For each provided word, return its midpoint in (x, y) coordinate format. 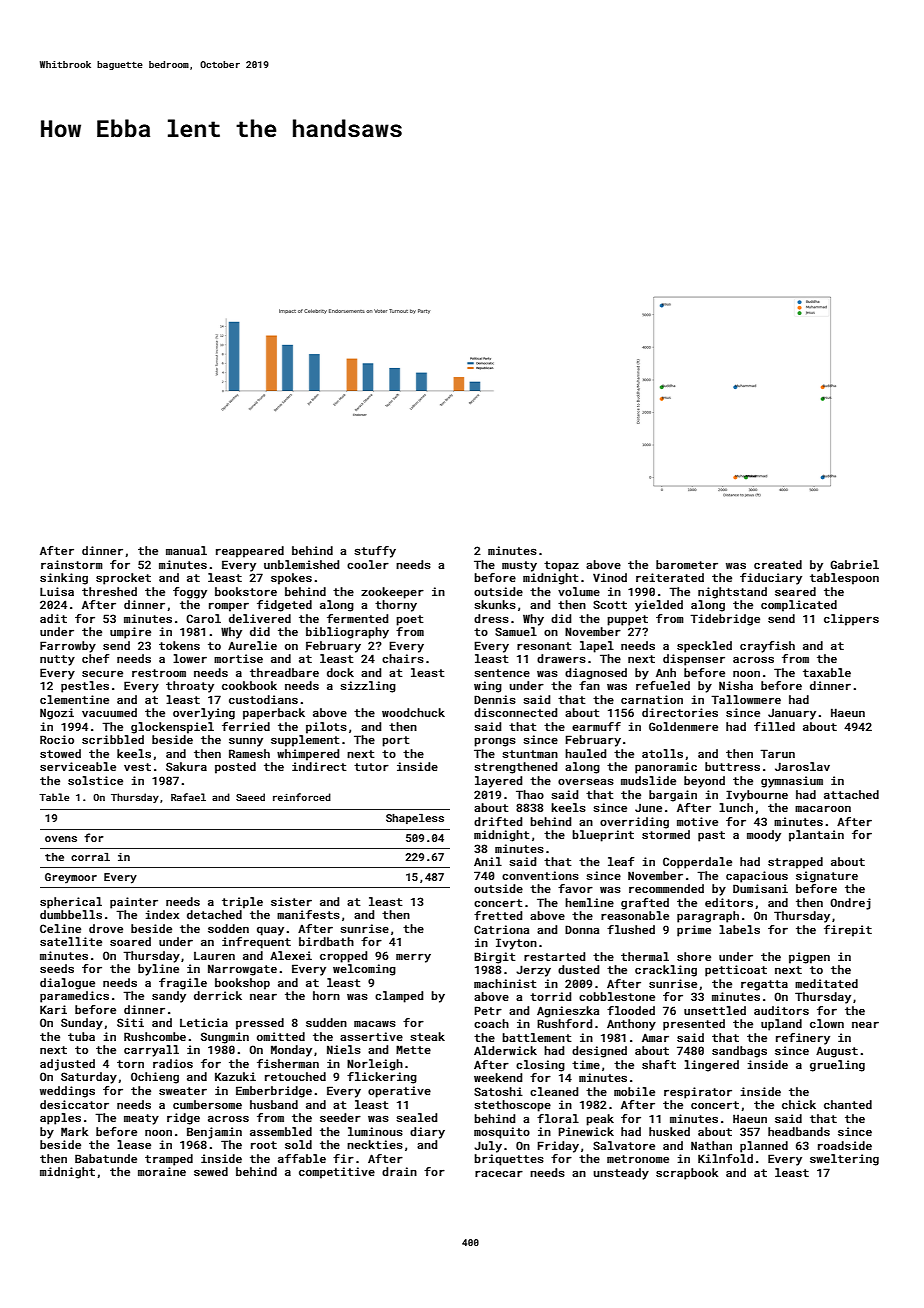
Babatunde (106, 1158)
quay (270, 931)
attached (851, 794)
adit (53, 618)
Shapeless (415, 819)
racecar (499, 1173)
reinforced (302, 797)
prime (694, 931)
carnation (652, 699)
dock (340, 672)
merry (413, 958)
